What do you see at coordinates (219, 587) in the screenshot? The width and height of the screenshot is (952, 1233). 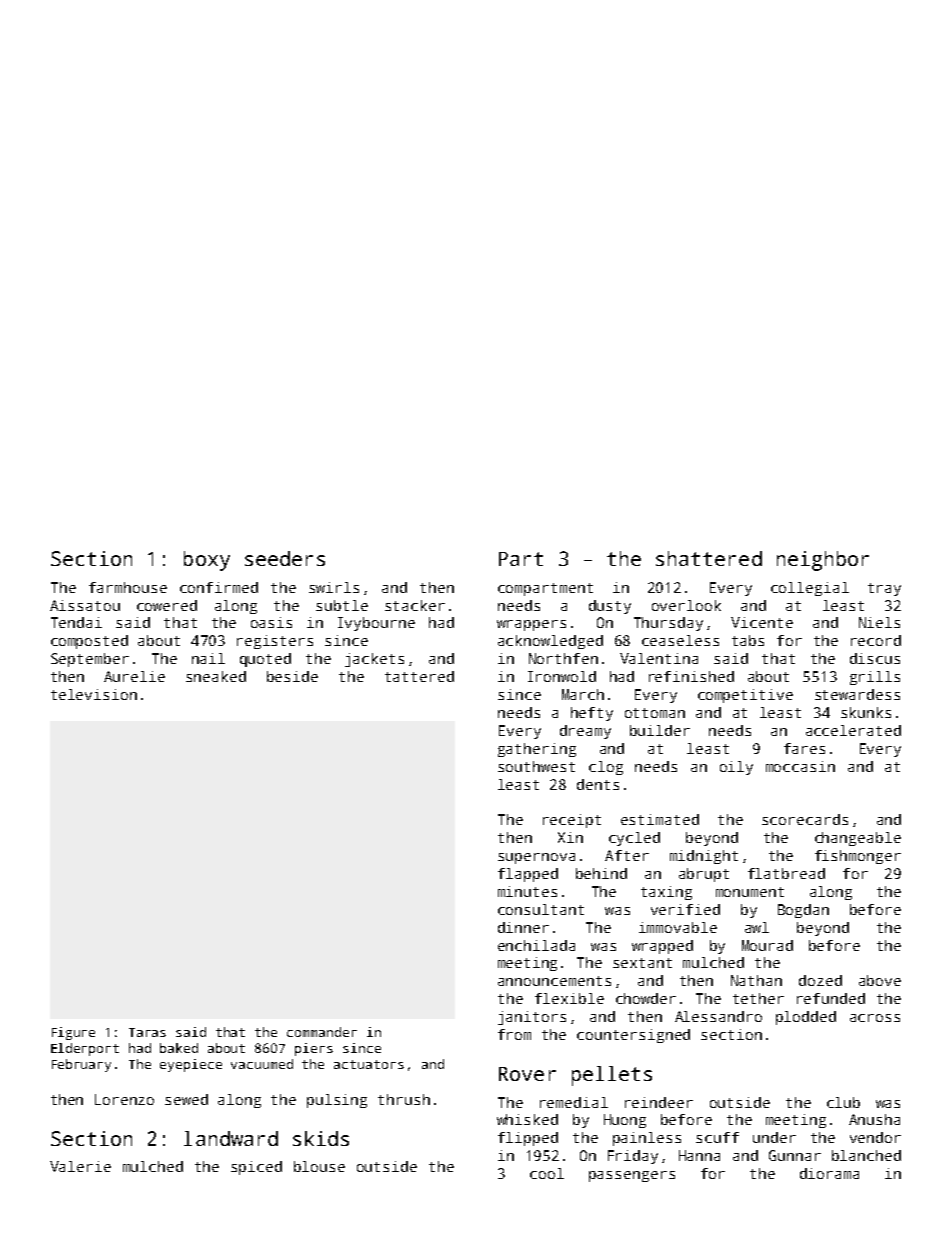 I see `confirmed` at bounding box center [219, 587].
